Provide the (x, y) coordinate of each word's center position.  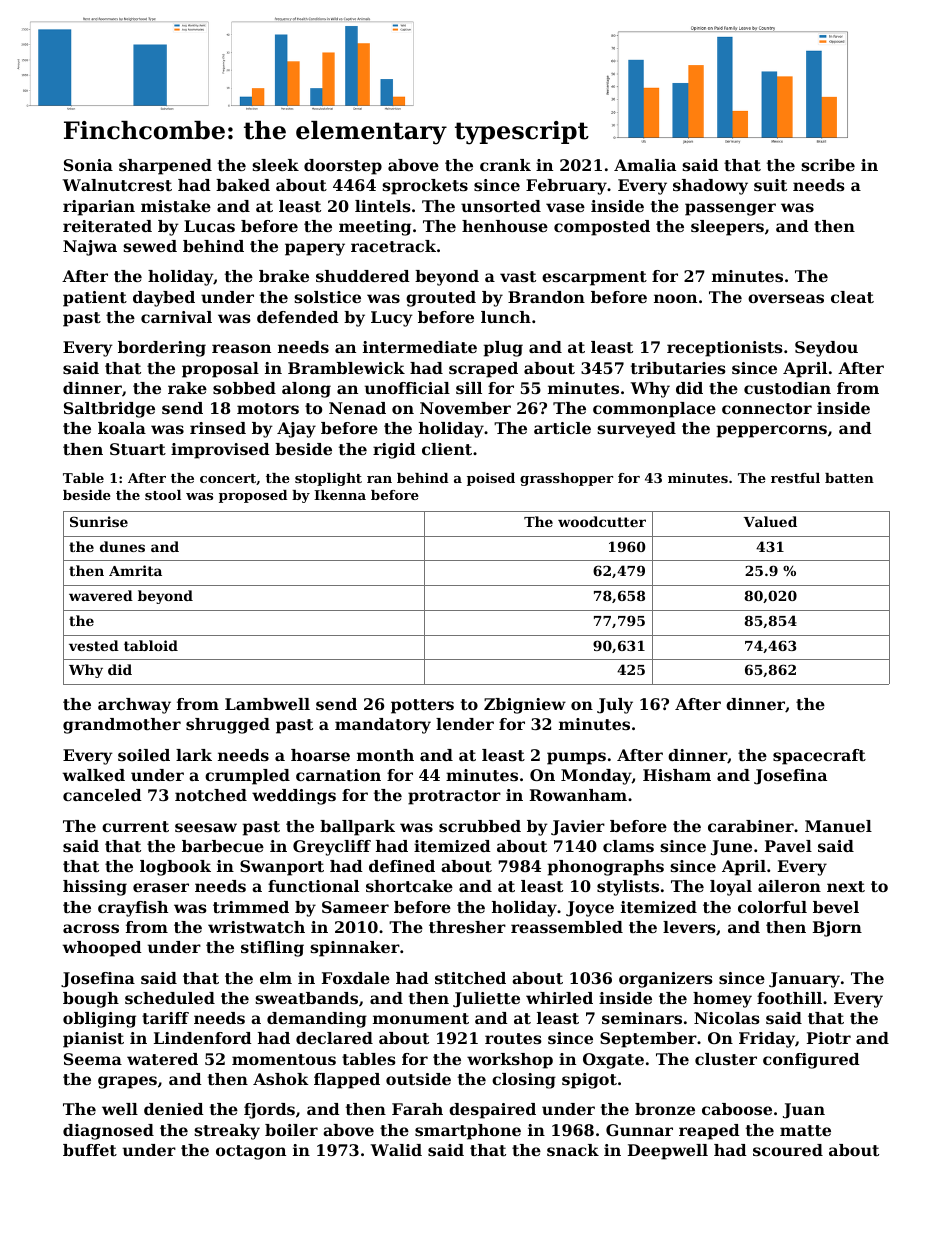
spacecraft (819, 757)
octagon (251, 1152)
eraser (161, 887)
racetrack (393, 246)
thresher (467, 927)
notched (211, 795)
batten (849, 478)
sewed (150, 246)
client (447, 449)
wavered (101, 595)
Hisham (677, 775)
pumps (576, 758)
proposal (220, 370)
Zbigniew (525, 706)
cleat (852, 297)
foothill (789, 998)
